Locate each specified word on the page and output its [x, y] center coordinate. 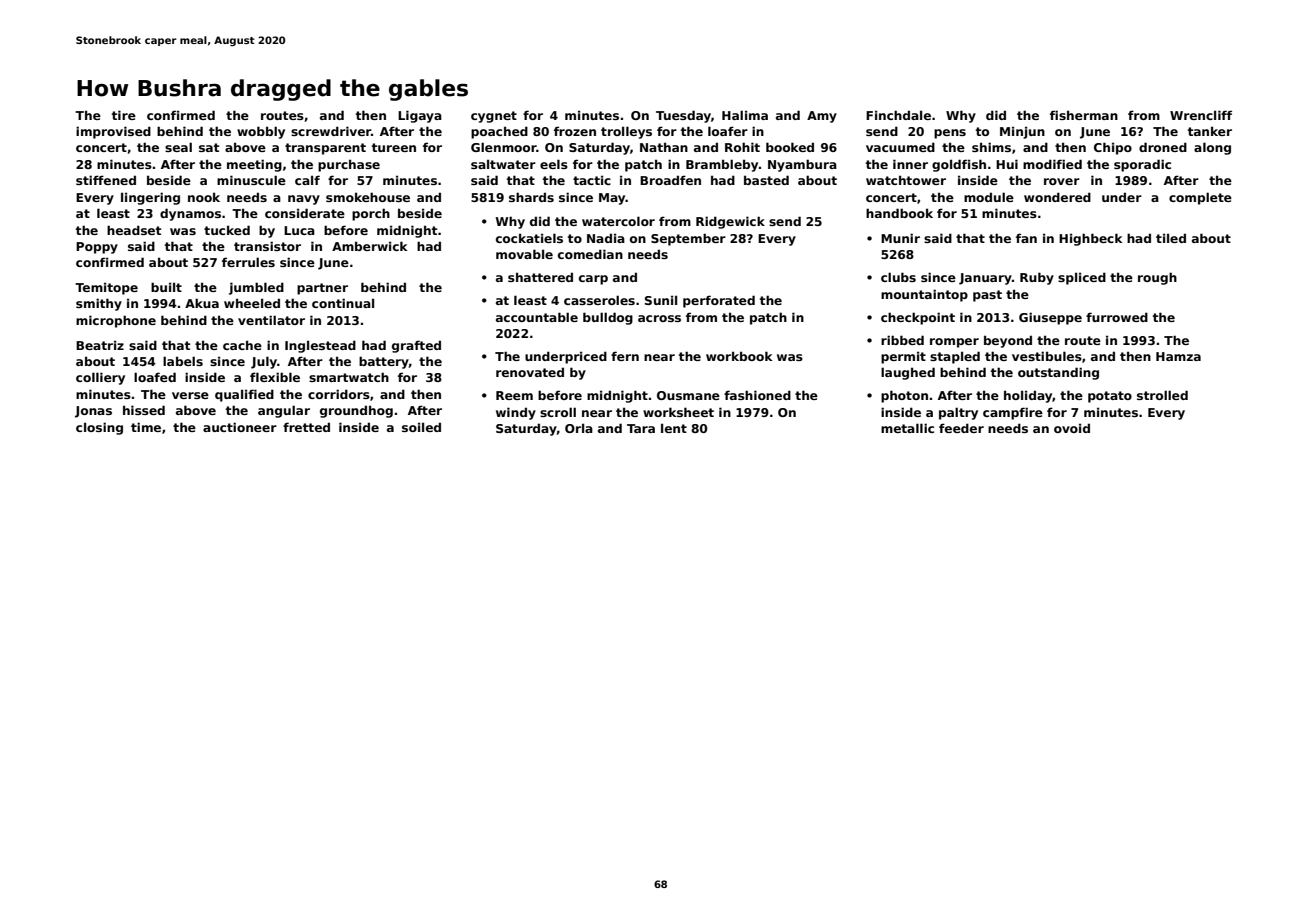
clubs [898, 277]
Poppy [97, 248]
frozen [575, 131]
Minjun [1022, 132]
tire [124, 115]
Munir [900, 238]
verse [190, 395]
